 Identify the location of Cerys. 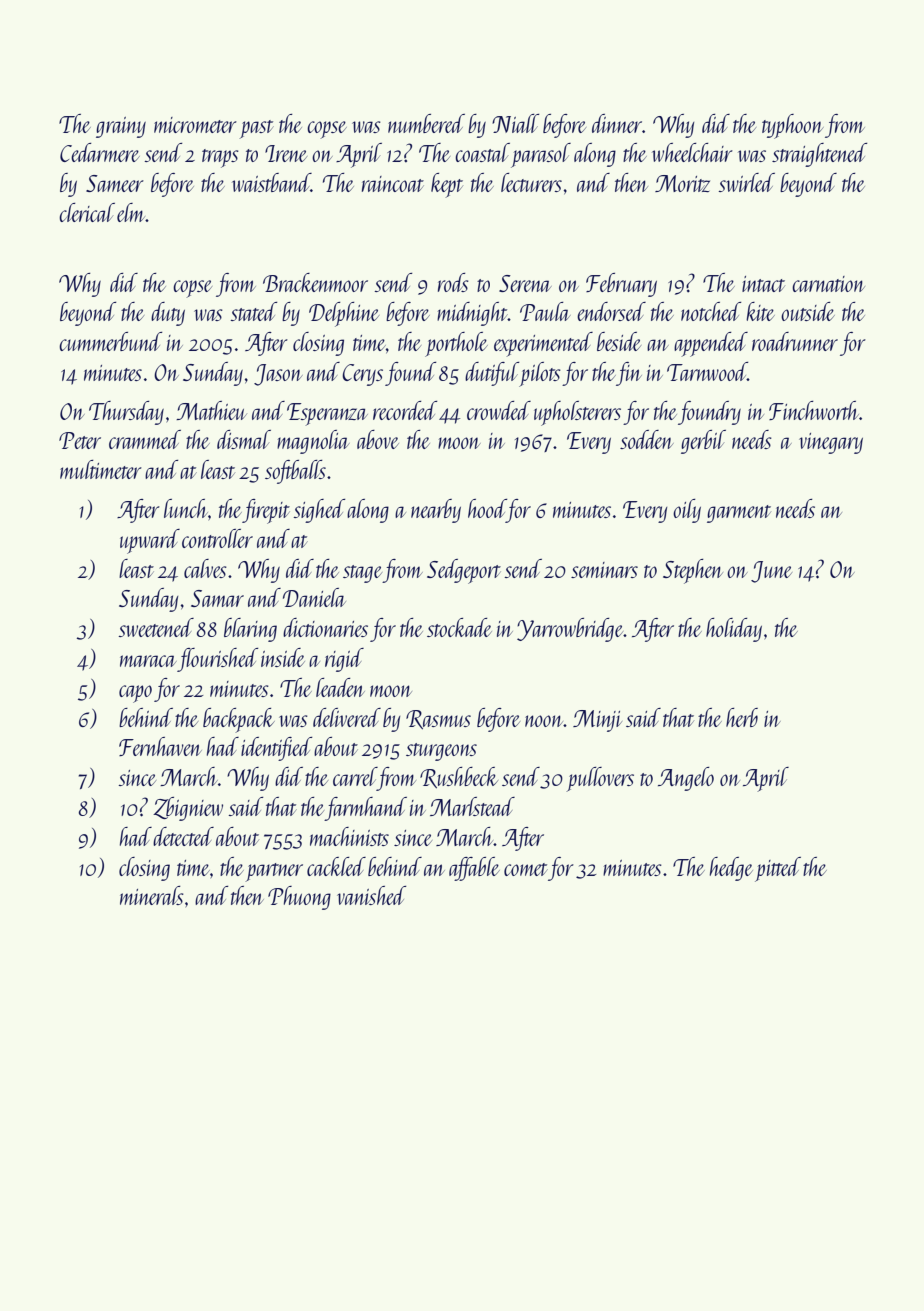
(362, 375).
